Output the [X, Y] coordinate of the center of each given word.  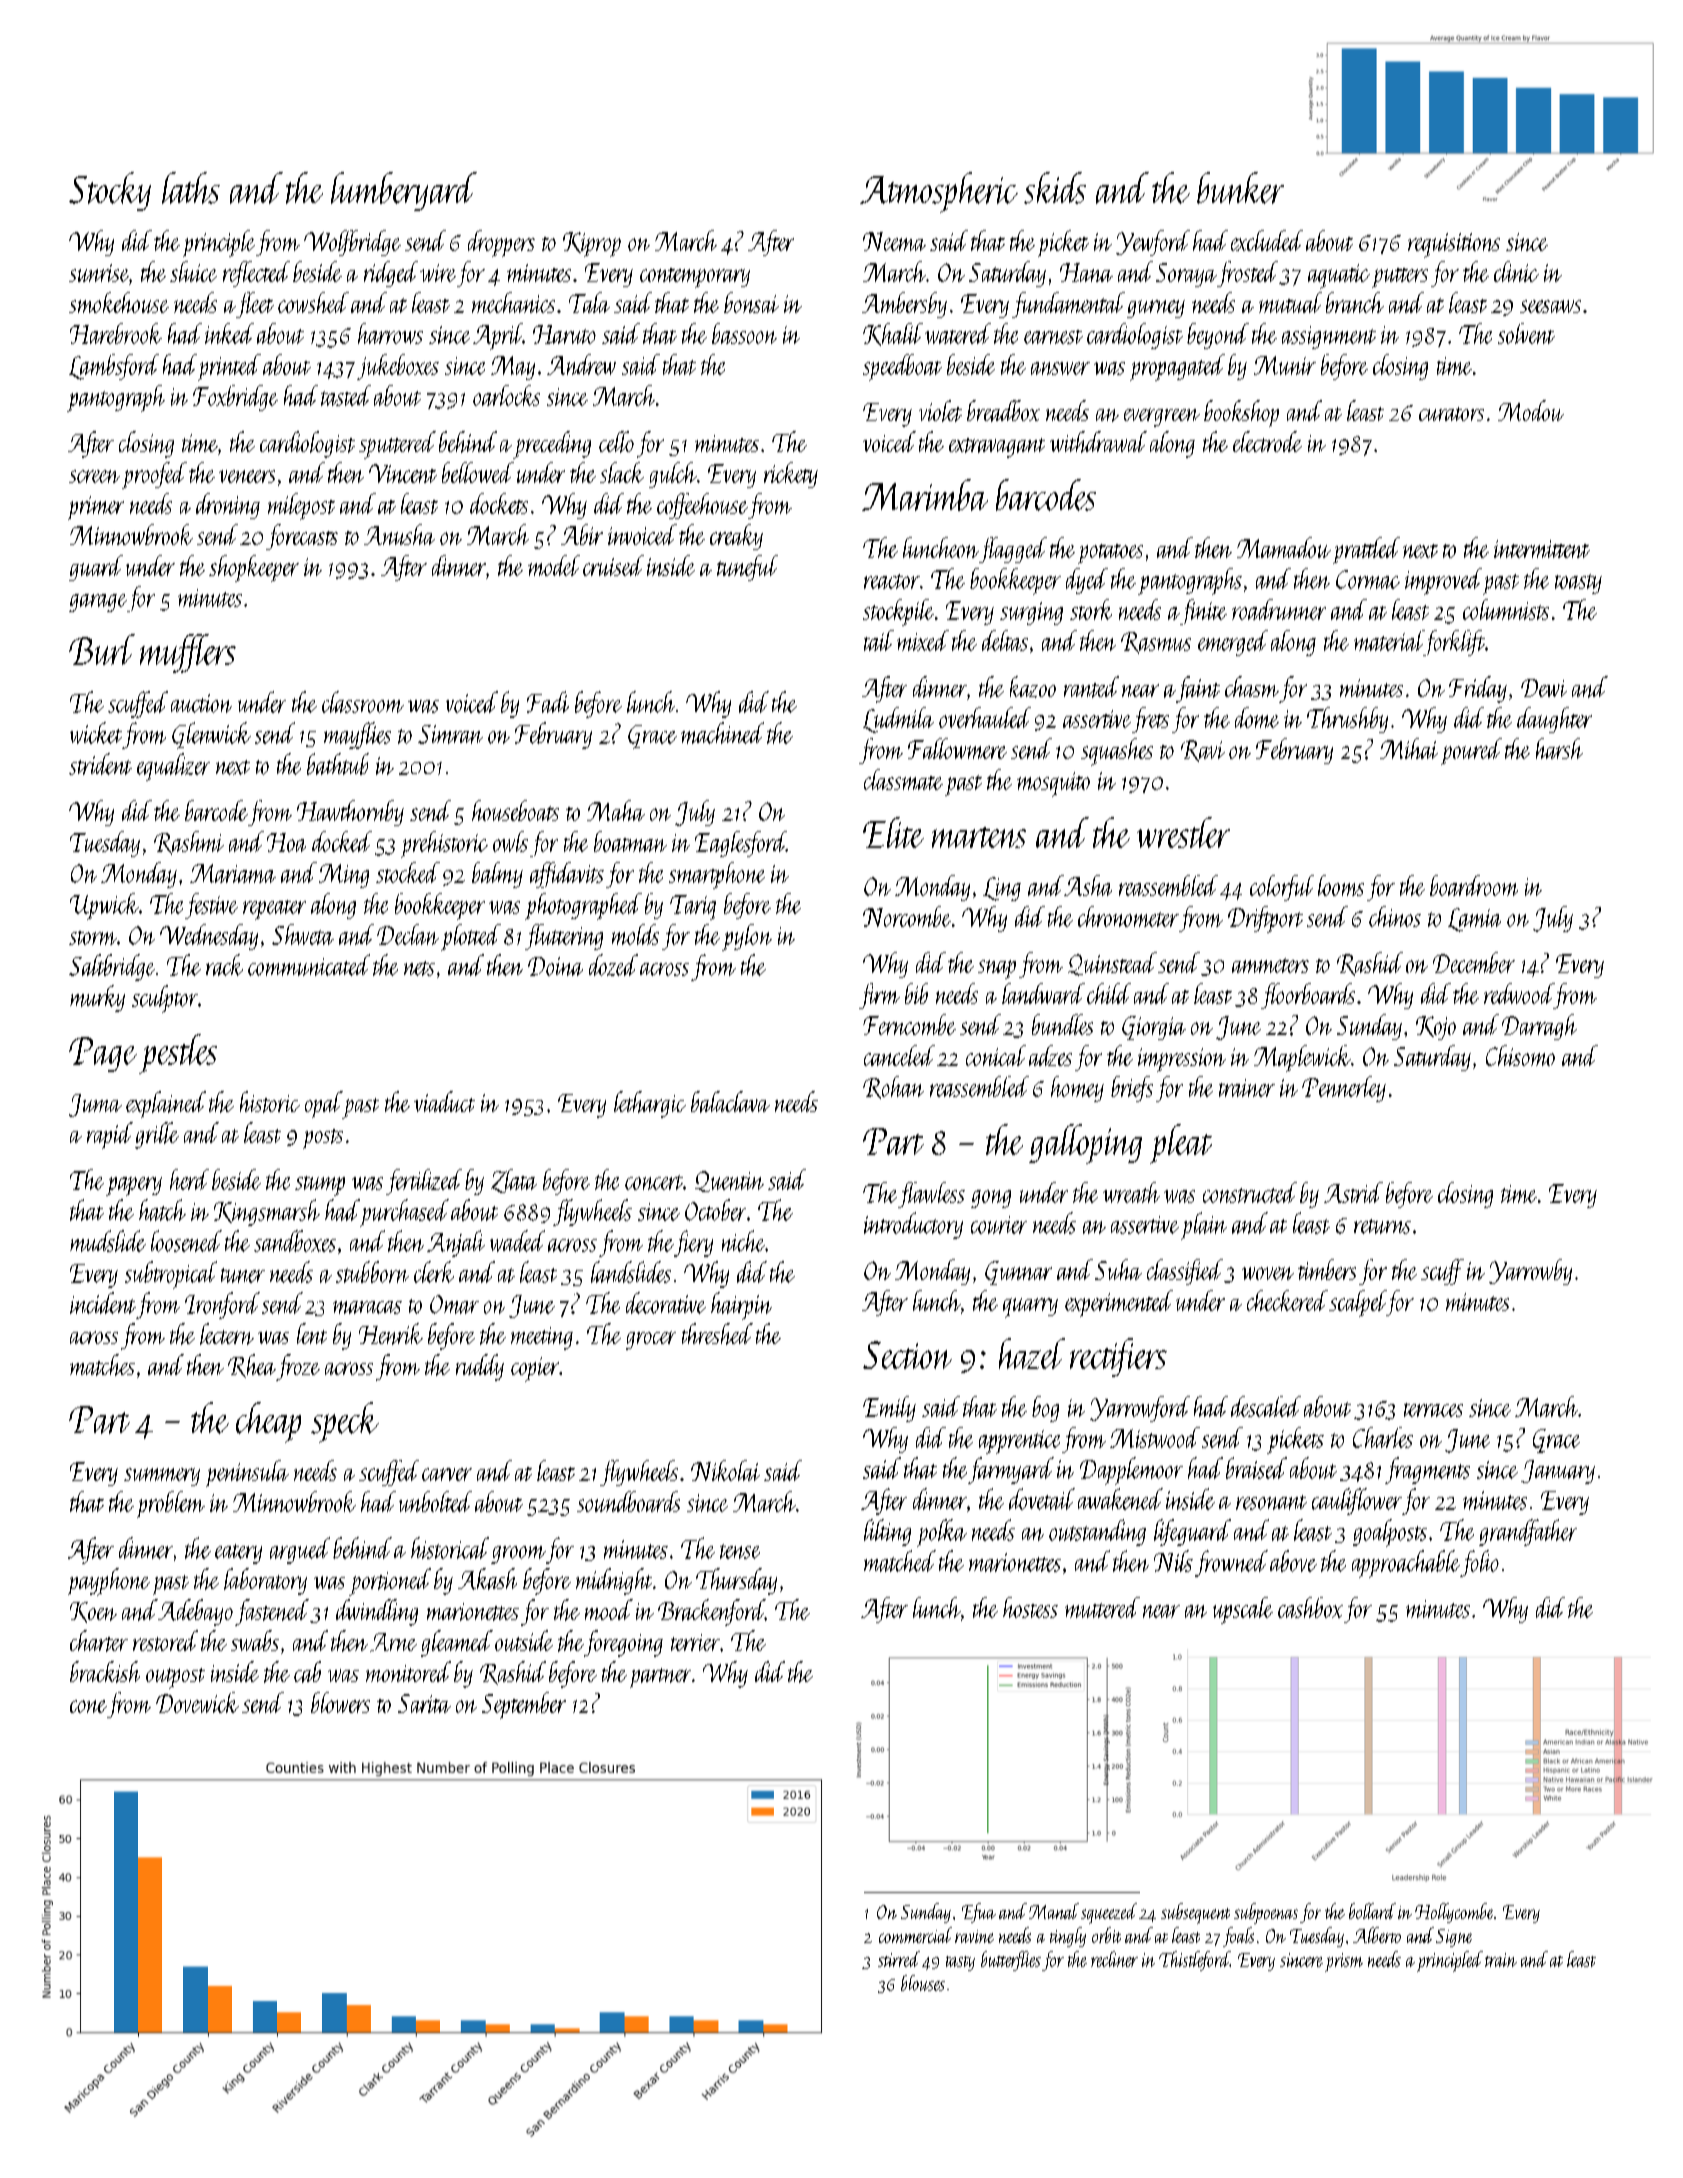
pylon [747, 937]
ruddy [480, 1367]
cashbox [1310, 1607]
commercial [915, 1935]
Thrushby [1347, 720]
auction [201, 703]
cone [88, 1706]
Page [103, 1054]
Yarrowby [1530, 1272]
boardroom [1474, 885]
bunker [1240, 188]
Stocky [110, 191]
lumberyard [404, 191]
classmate [903, 779]
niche [743, 1241]
